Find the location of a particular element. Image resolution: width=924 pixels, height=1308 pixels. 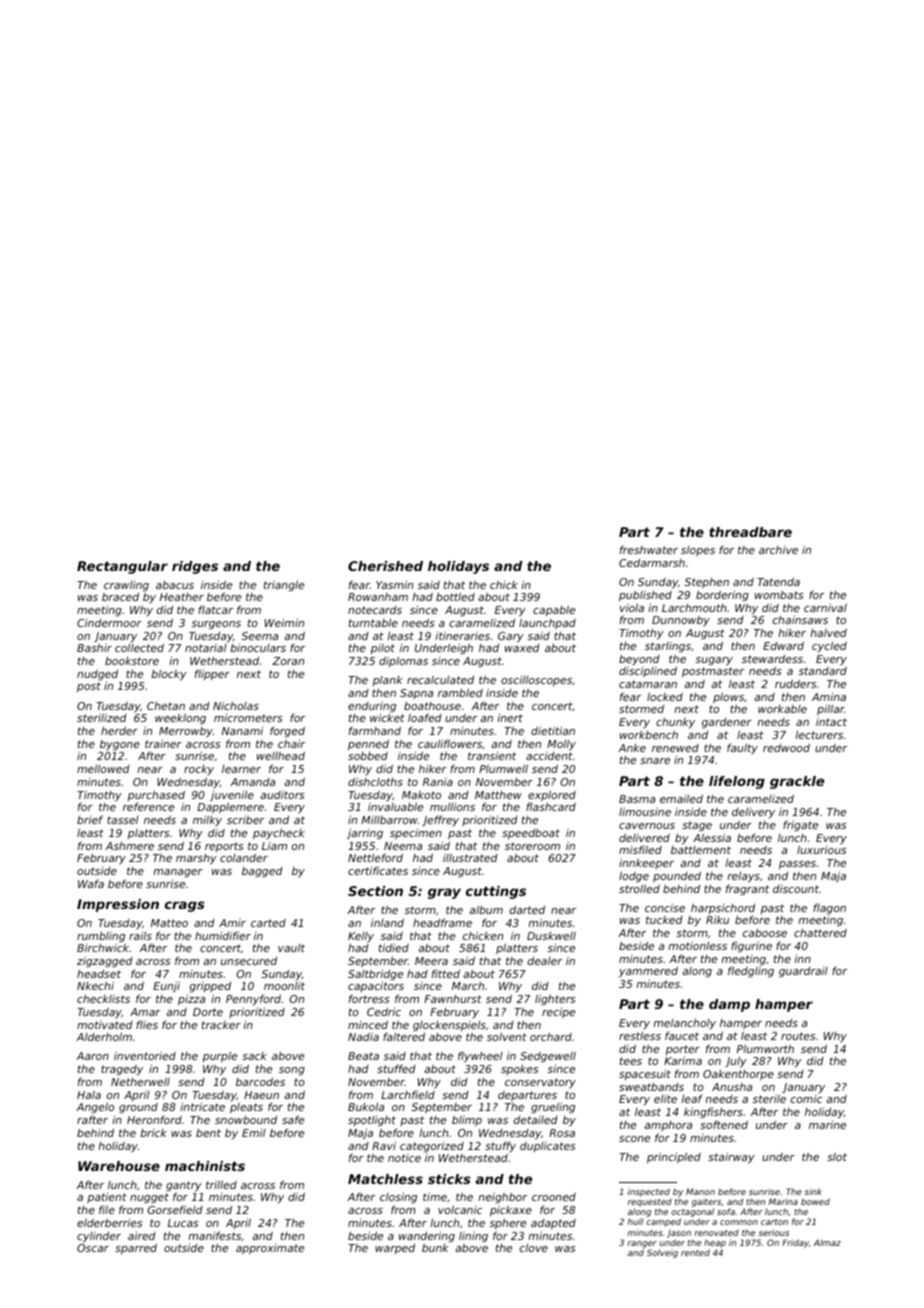

Nkechi is located at coordinates (95, 985).
